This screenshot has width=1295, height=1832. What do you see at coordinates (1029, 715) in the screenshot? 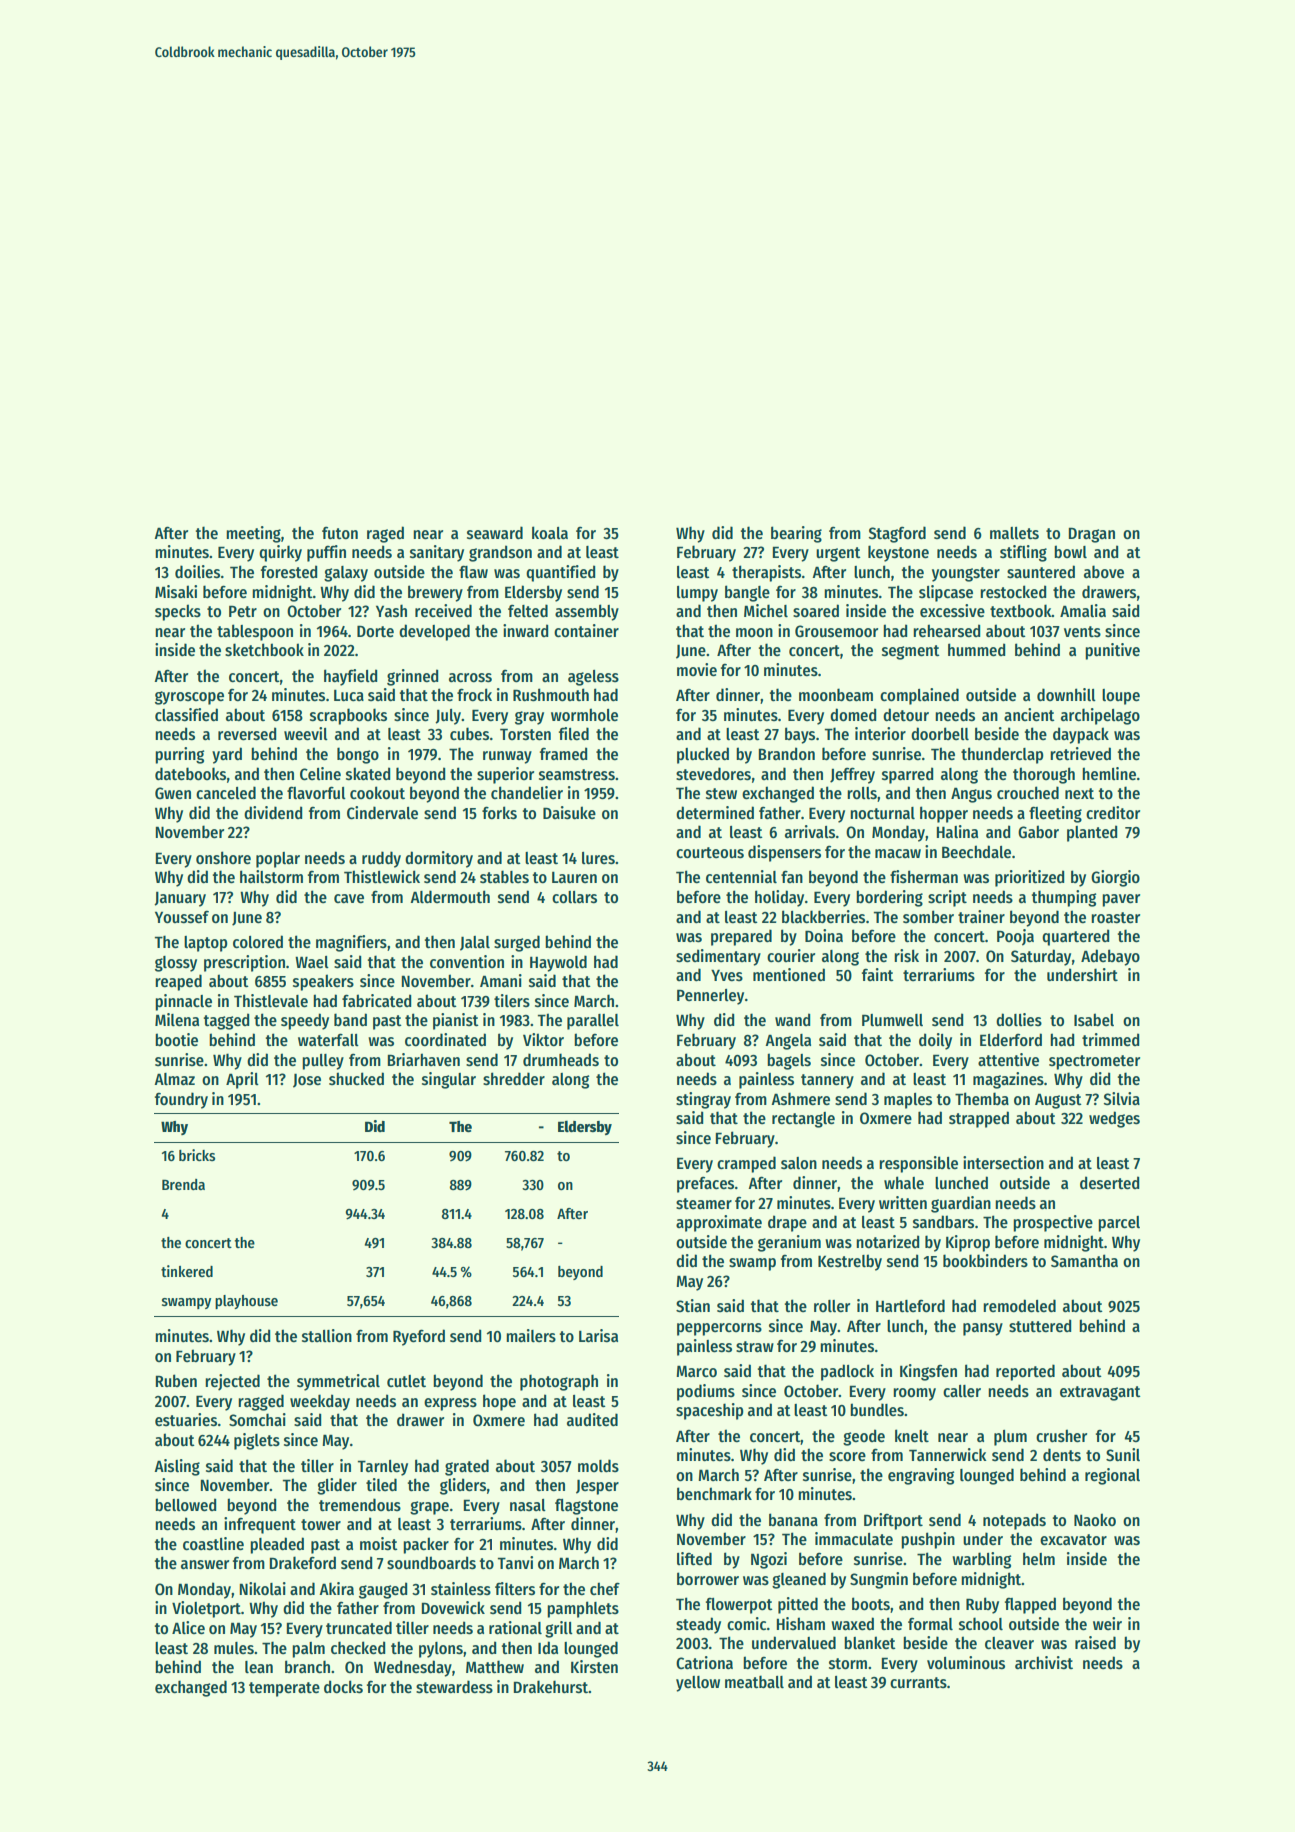
I see `ancient` at bounding box center [1029, 715].
